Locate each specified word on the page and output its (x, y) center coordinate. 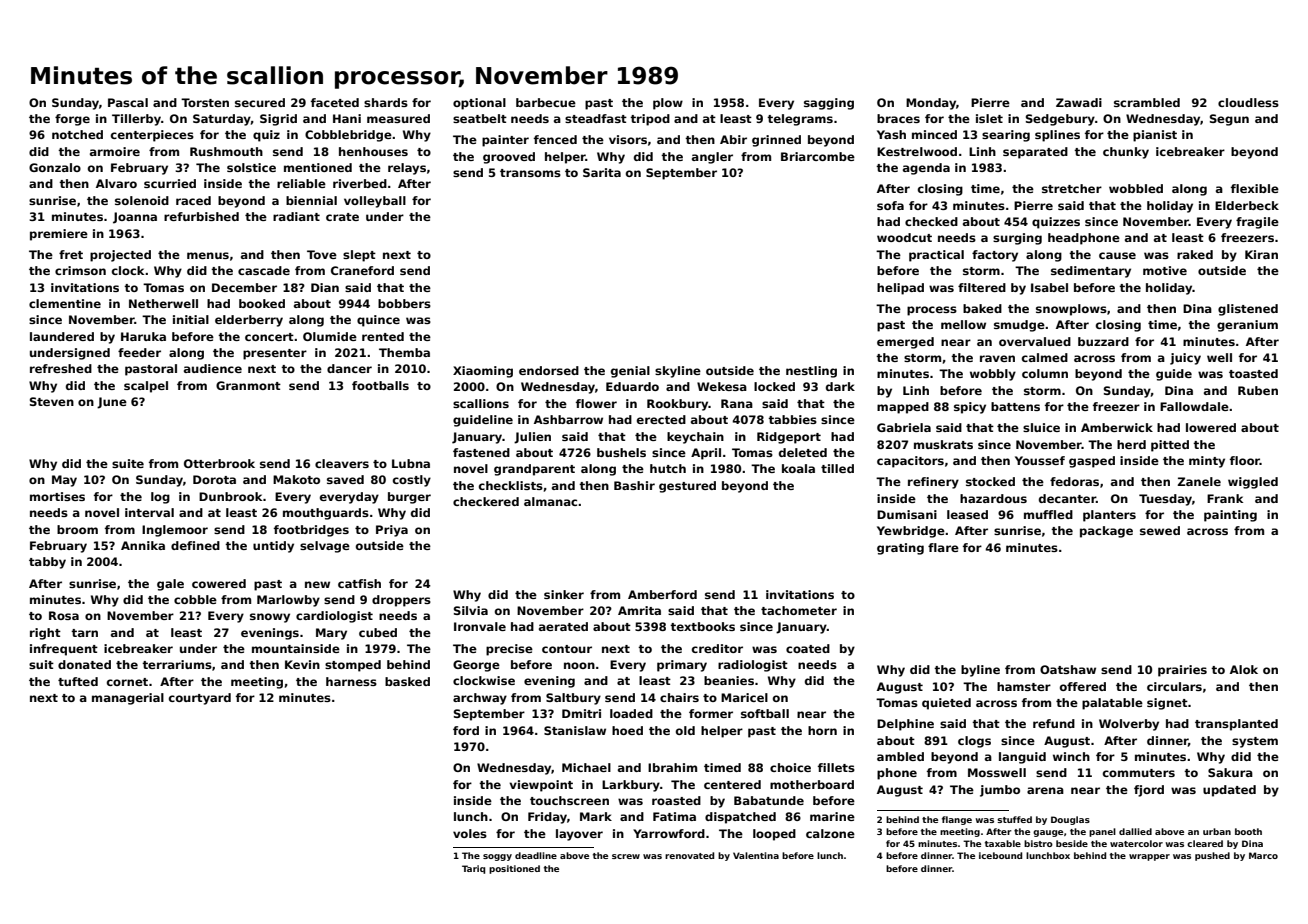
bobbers (404, 303)
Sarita (602, 172)
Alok (1244, 669)
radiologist (753, 666)
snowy (270, 618)
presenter (275, 354)
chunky (1126, 153)
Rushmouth (226, 151)
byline (980, 671)
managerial (128, 699)
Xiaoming (483, 372)
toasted (1253, 373)
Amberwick (1117, 427)
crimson (80, 270)
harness (351, 681)
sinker (564, 594)
